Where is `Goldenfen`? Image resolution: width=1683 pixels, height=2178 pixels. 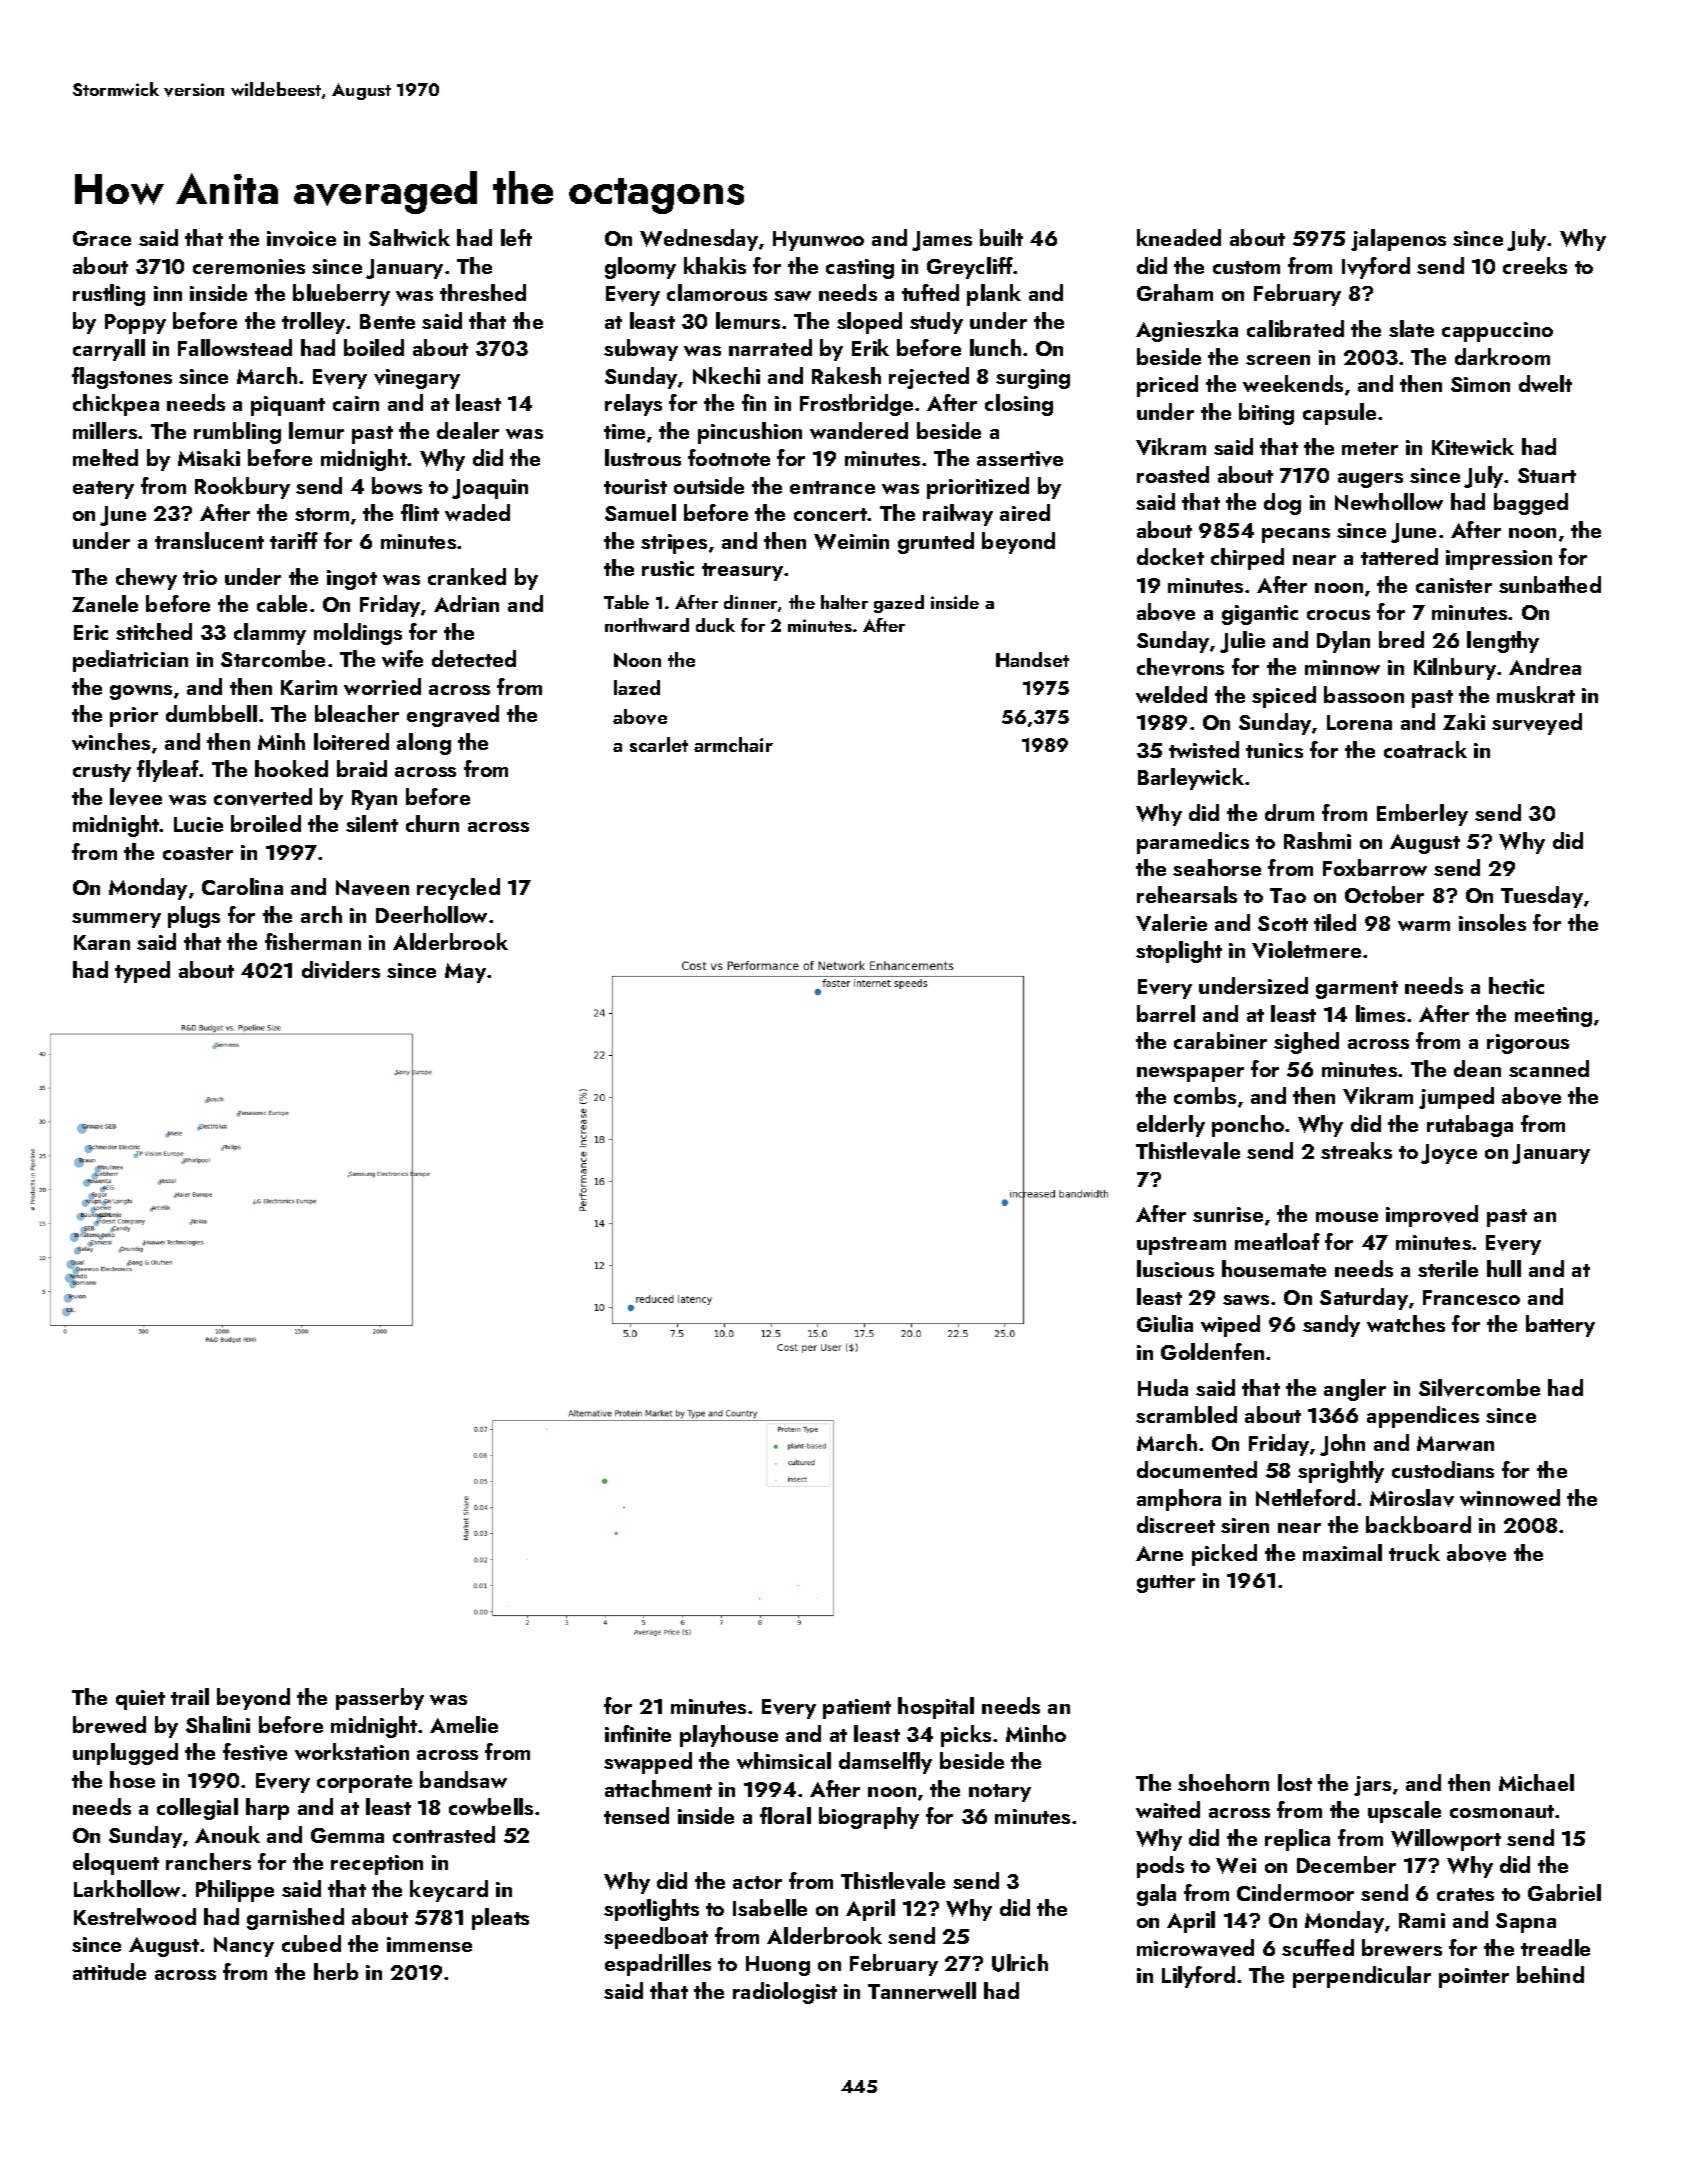
Goldenfen is located at coordinates (1212, 1351).
